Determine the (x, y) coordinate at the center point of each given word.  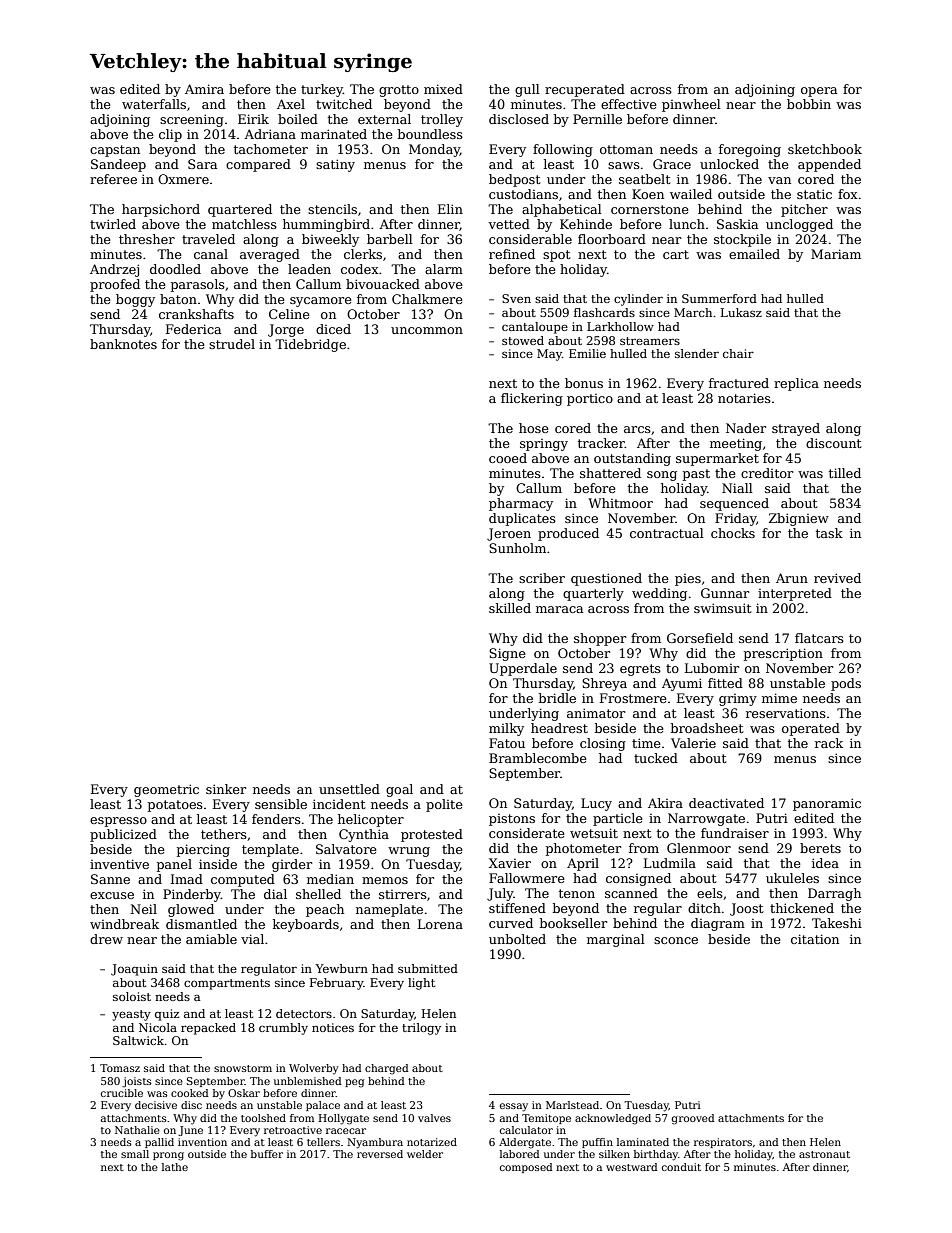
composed (526, 1168)
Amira (204, 89)
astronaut (824, 1154)
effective (629, 104)
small (135, 1154)
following (563, 150)
